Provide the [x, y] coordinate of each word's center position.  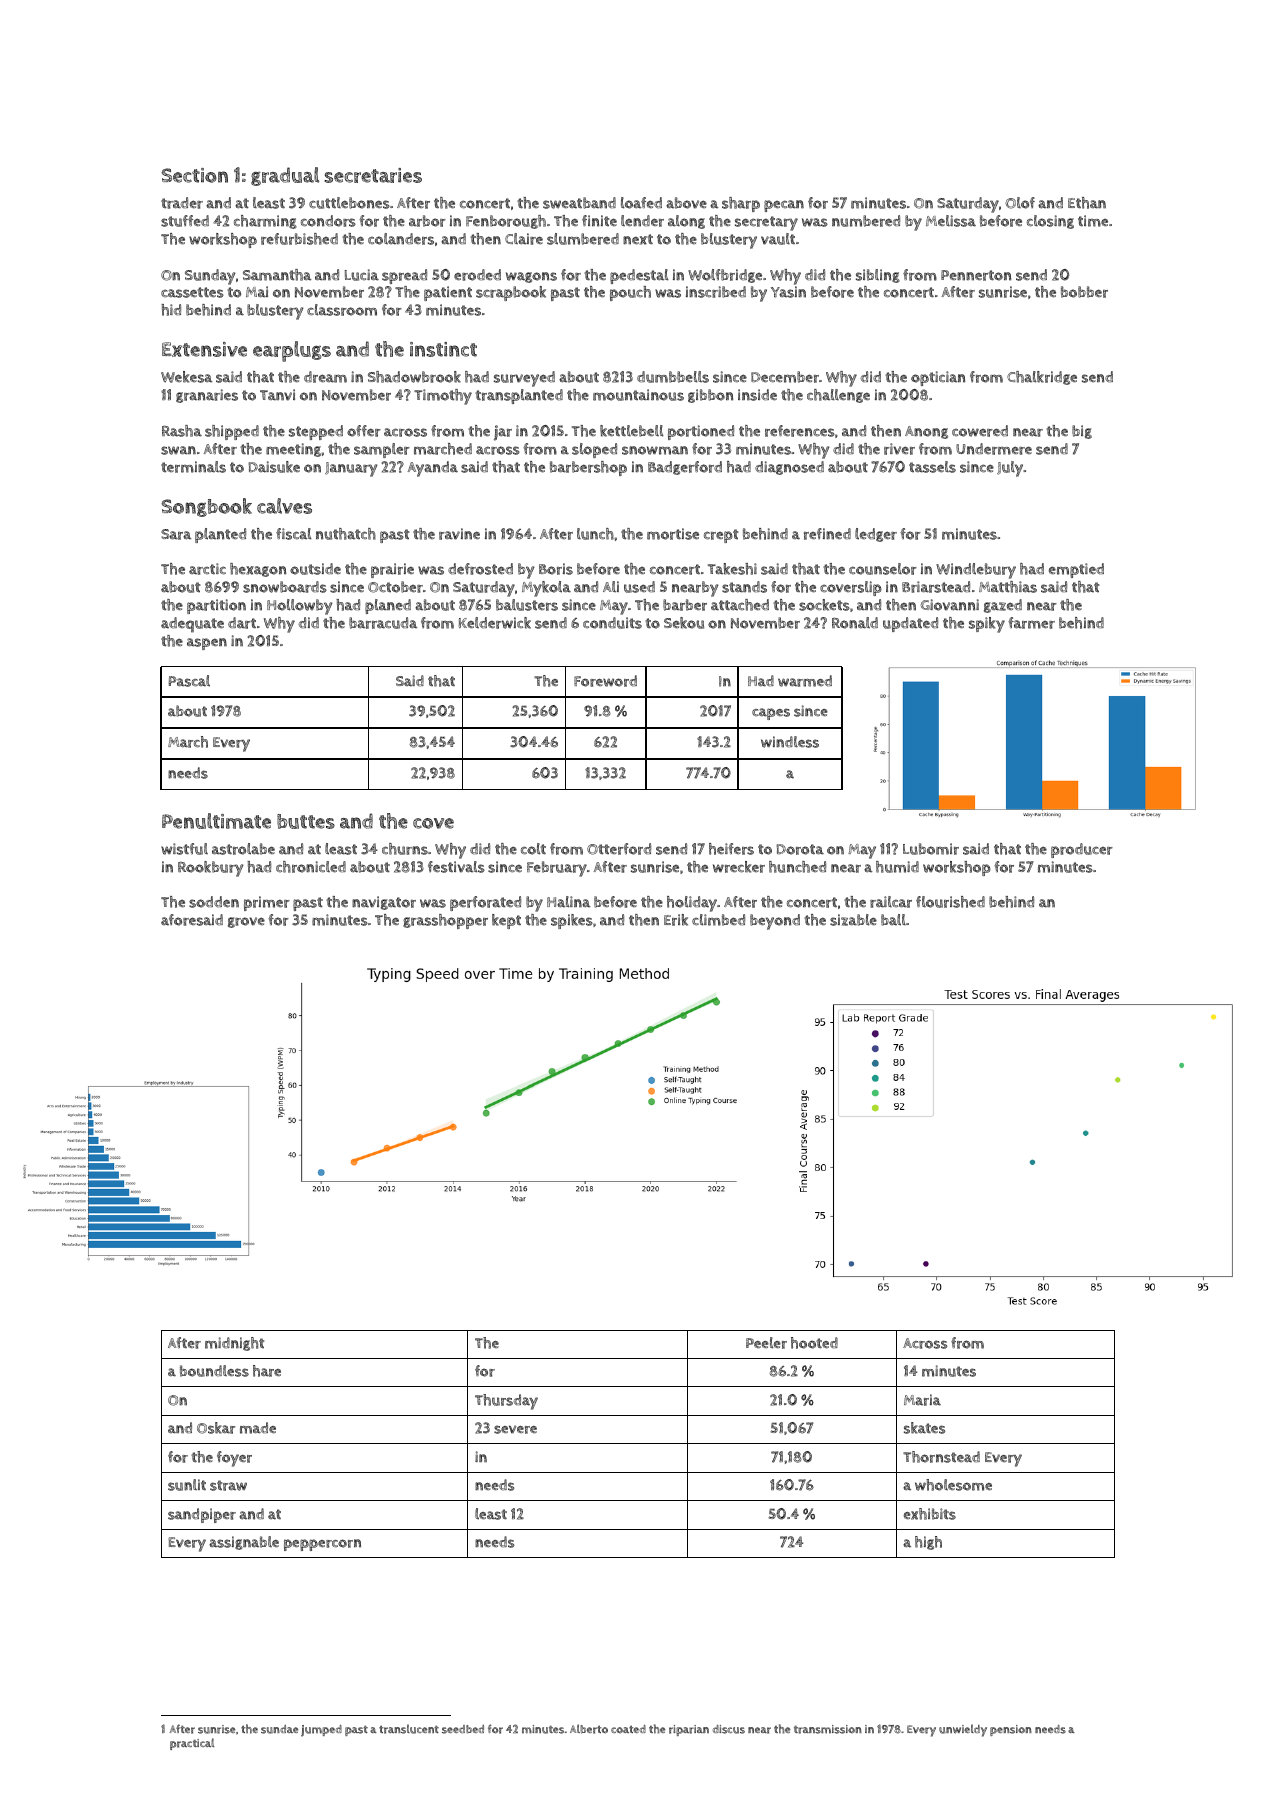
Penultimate [216, 821]
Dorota [800, 849]
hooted [814, 1343]
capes [771, 714]
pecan [784, 206]
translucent [409, 1729]
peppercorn [322, 1545]
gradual [285, 176]
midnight [234, 1344]
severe [515, 1429]
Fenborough [506, 222]
